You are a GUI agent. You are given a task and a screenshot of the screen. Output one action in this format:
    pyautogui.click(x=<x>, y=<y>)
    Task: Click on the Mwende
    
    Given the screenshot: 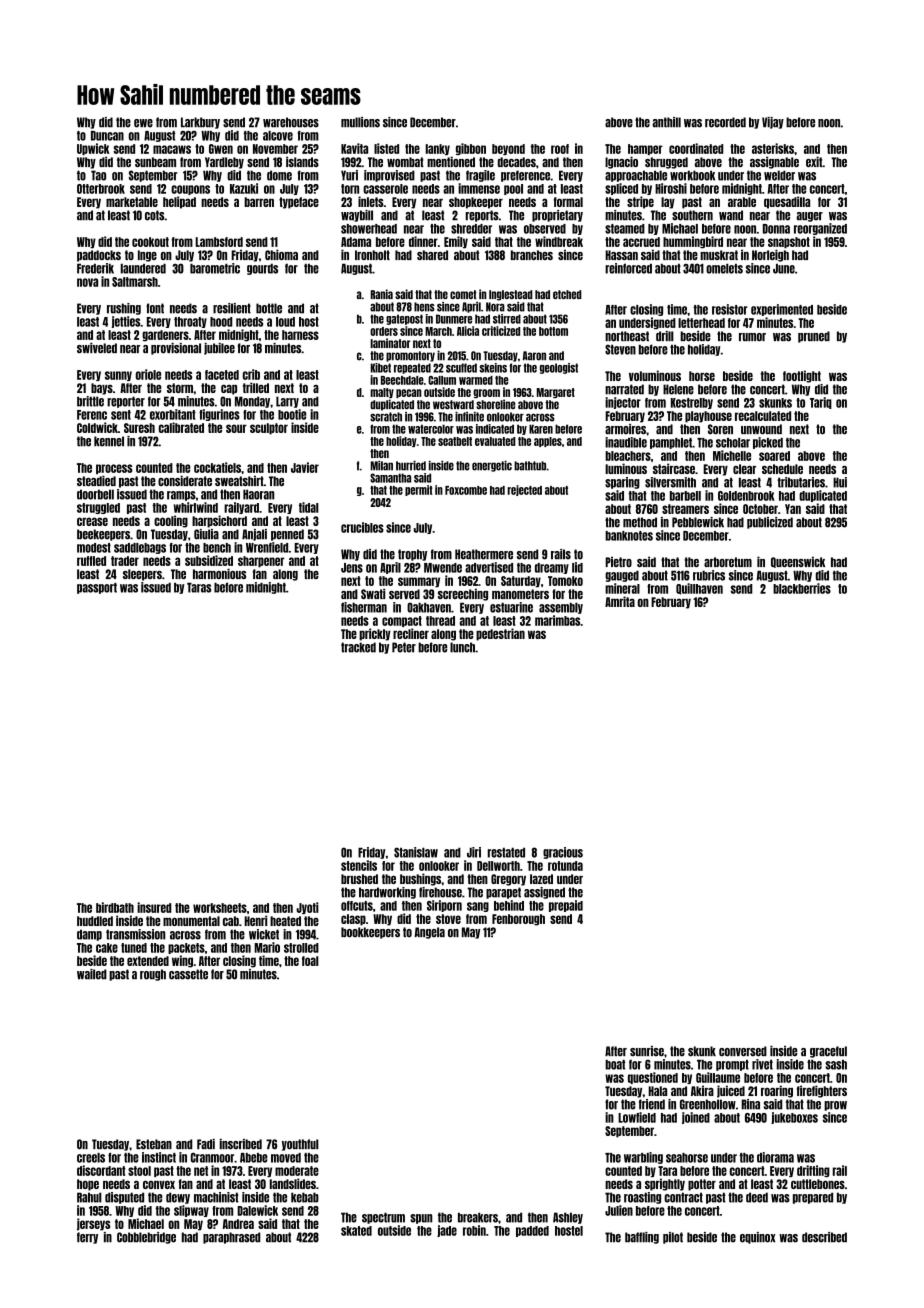 What is the action you would take?
    pyautogui.click(x=443, y=568)
